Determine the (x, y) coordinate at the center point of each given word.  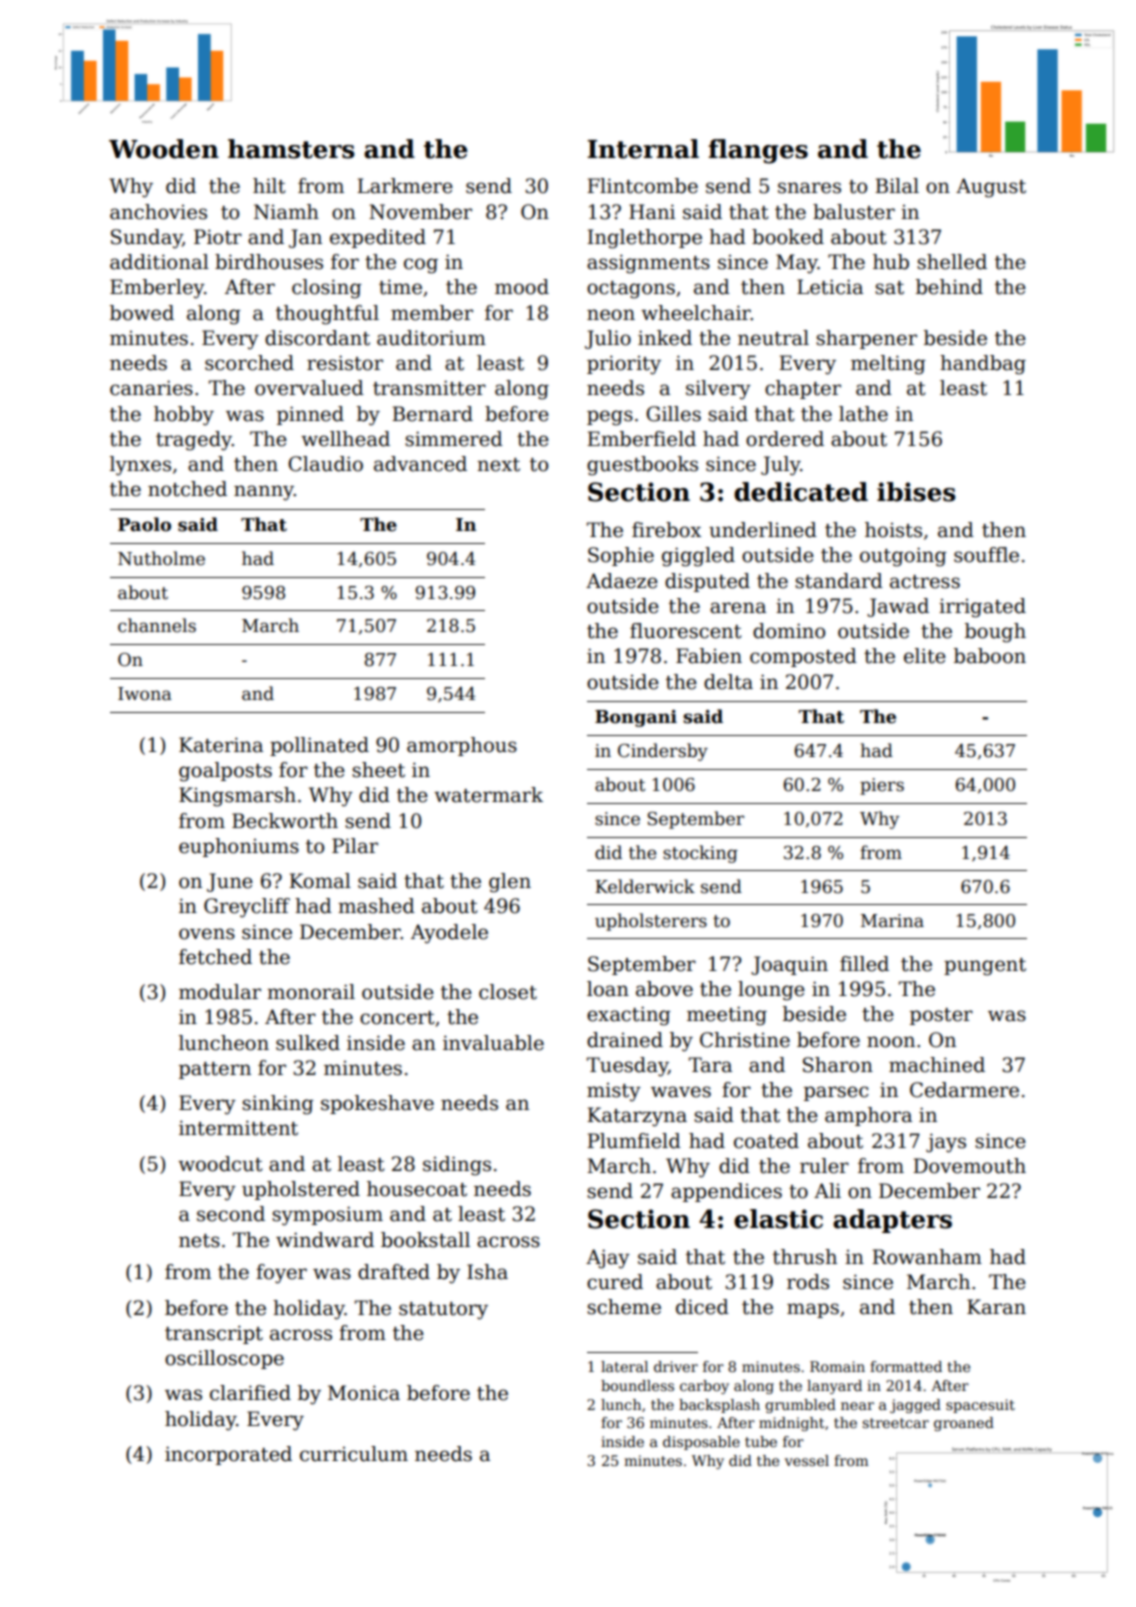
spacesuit (980, 1406)
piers (882, 786)
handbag (983, 365)
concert (397, 1018)
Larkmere (405, 186)
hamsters (291, 149)
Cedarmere (964, 1090)
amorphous (462, 746)
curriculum (354, 1454)
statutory (443, 1311)
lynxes (140, 466)
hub (891, 262)
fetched (215, 957)
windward (325, 1240)
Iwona (145, 694)
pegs (610, 418)
